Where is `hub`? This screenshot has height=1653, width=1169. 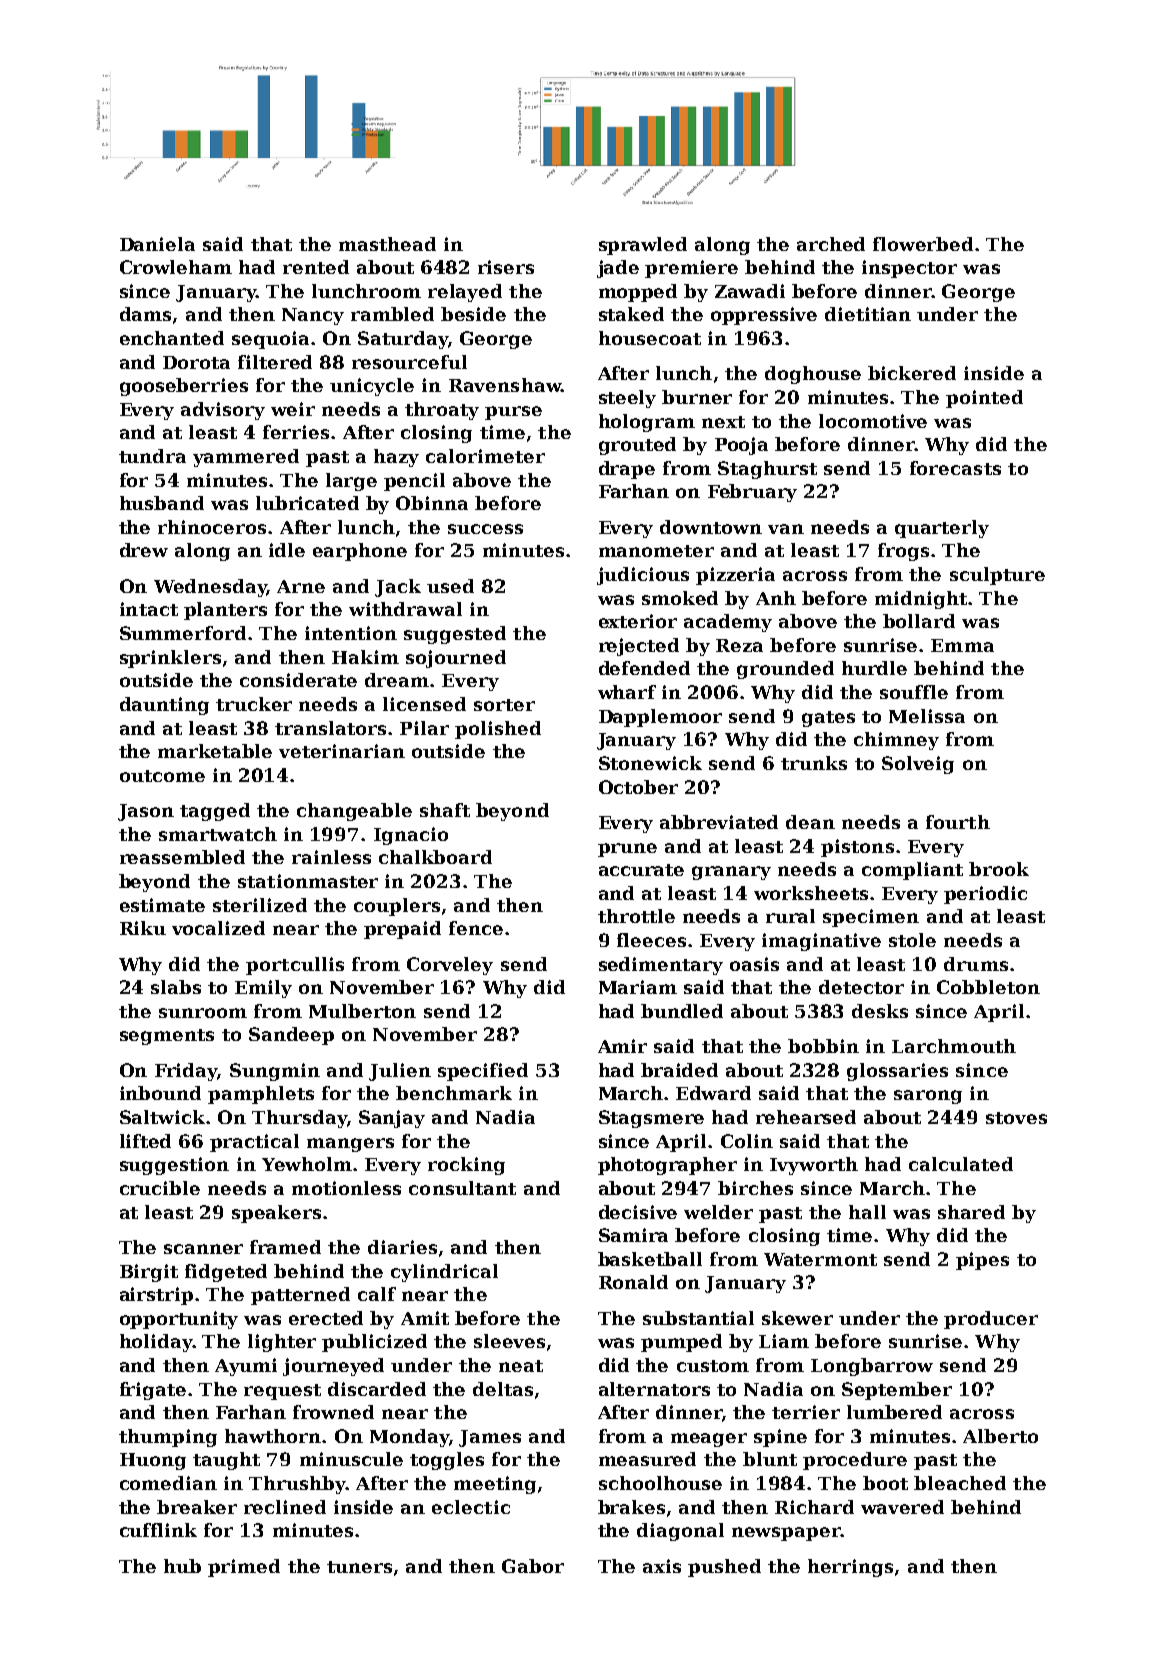
hub is located at coordinates (182, 1566).
